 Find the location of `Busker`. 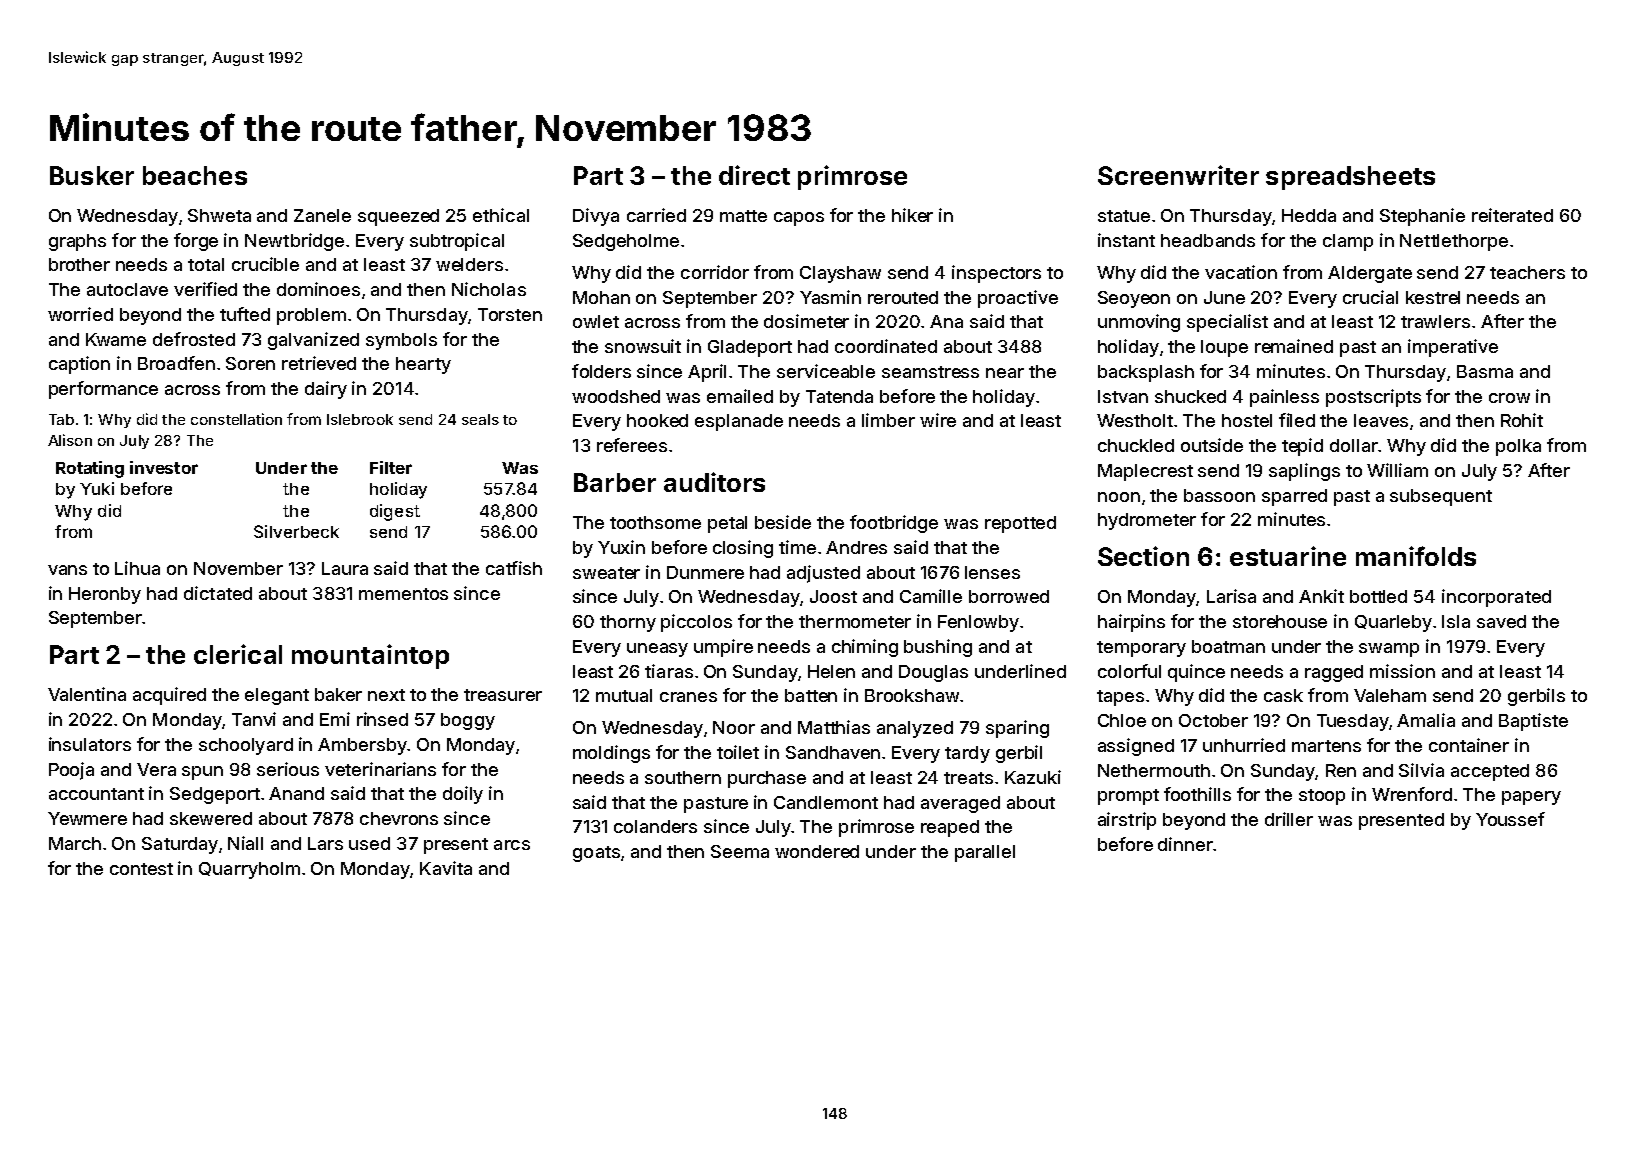

Busker is located at coordinates (92, 175).
